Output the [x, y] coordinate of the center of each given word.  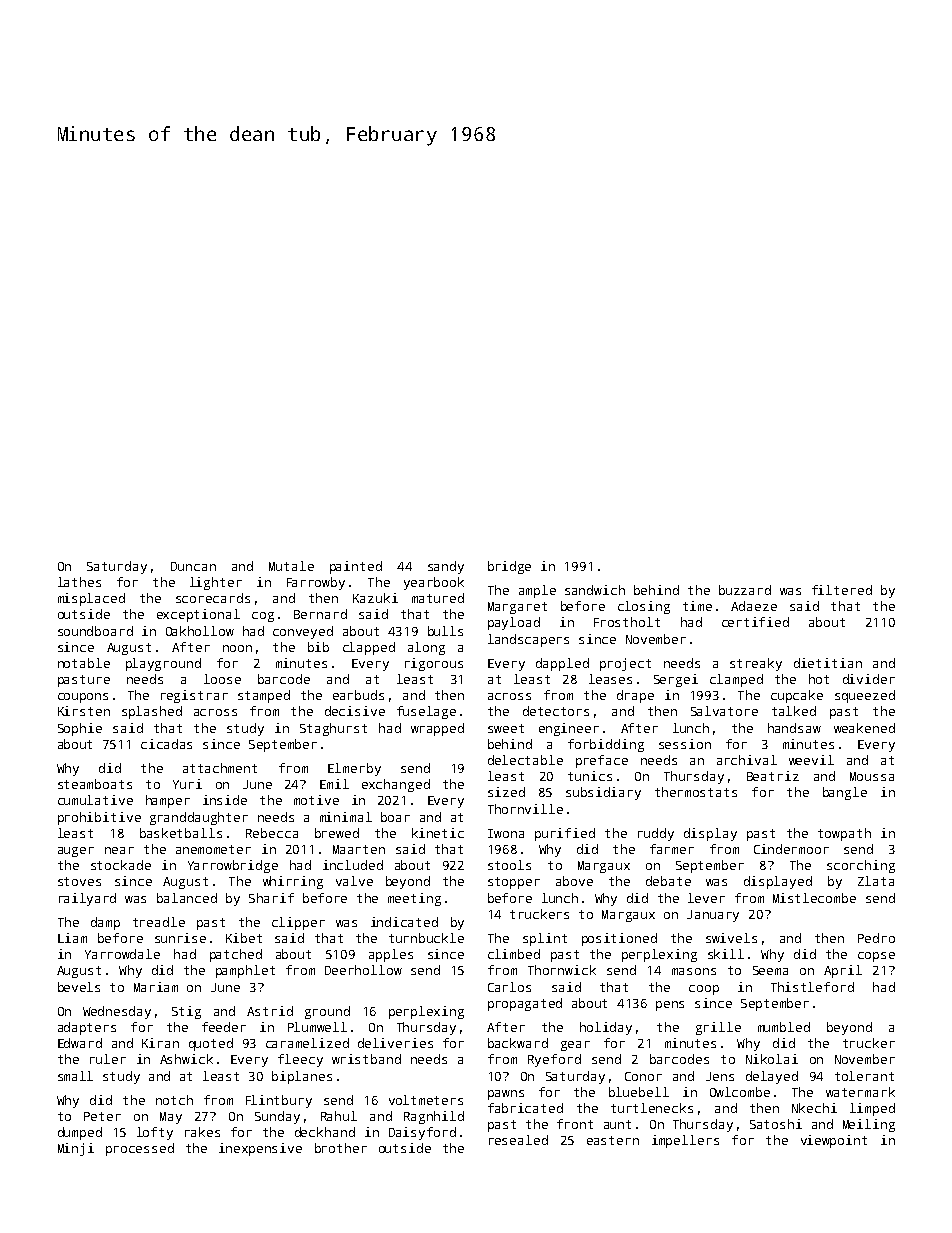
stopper [514, 883]
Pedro [876, 938]
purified [565, 834]
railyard [87, 899]
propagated [525, 1004]
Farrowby [316, 583]
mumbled [784, 1027]
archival [747, 760]
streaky [756, 664]
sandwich [595, 590]
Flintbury [279, 1101]
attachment [220, 768]
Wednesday [117, 1012]
